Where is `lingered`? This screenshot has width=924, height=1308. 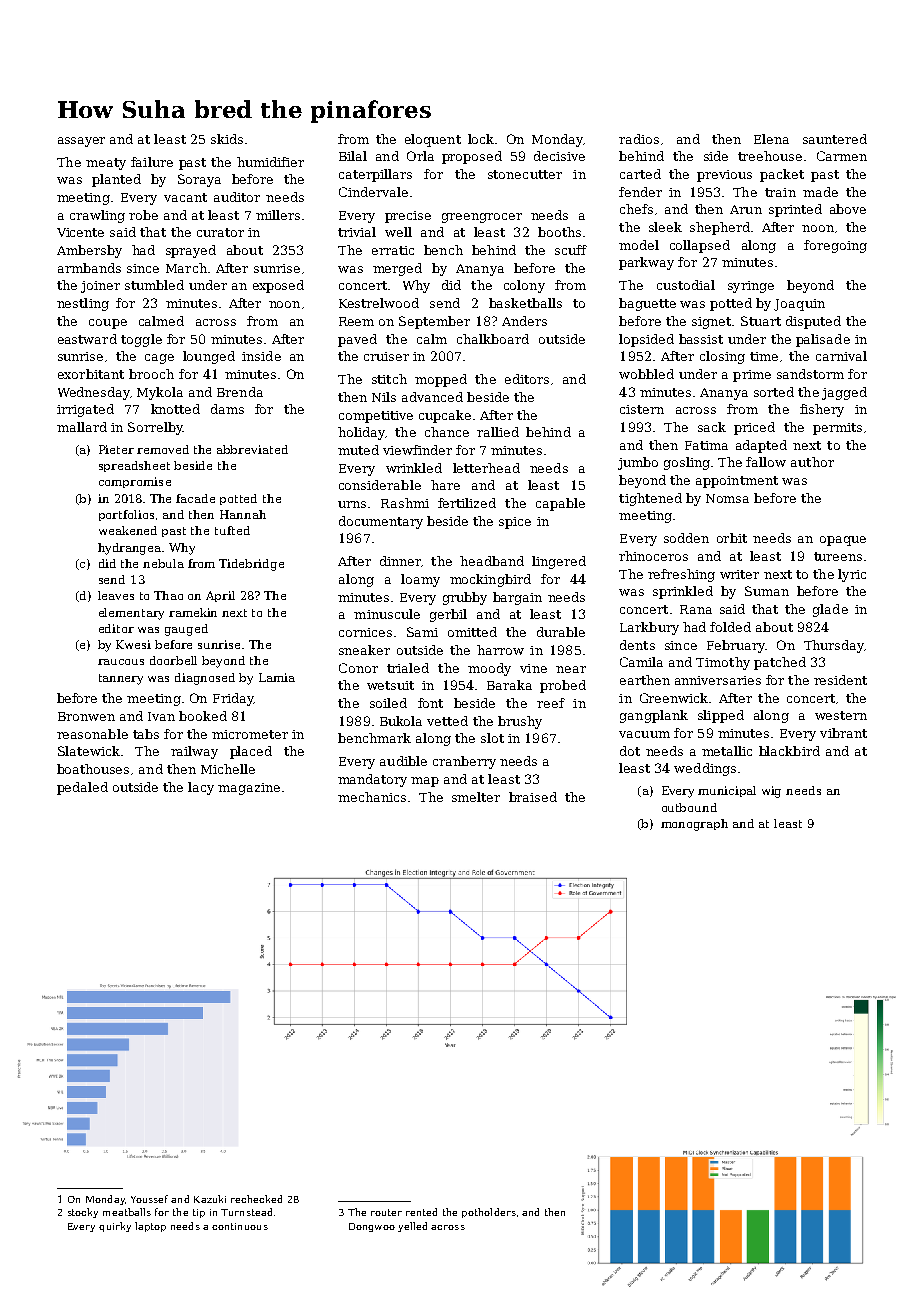 lingered is located at coordinates (559, 562).
